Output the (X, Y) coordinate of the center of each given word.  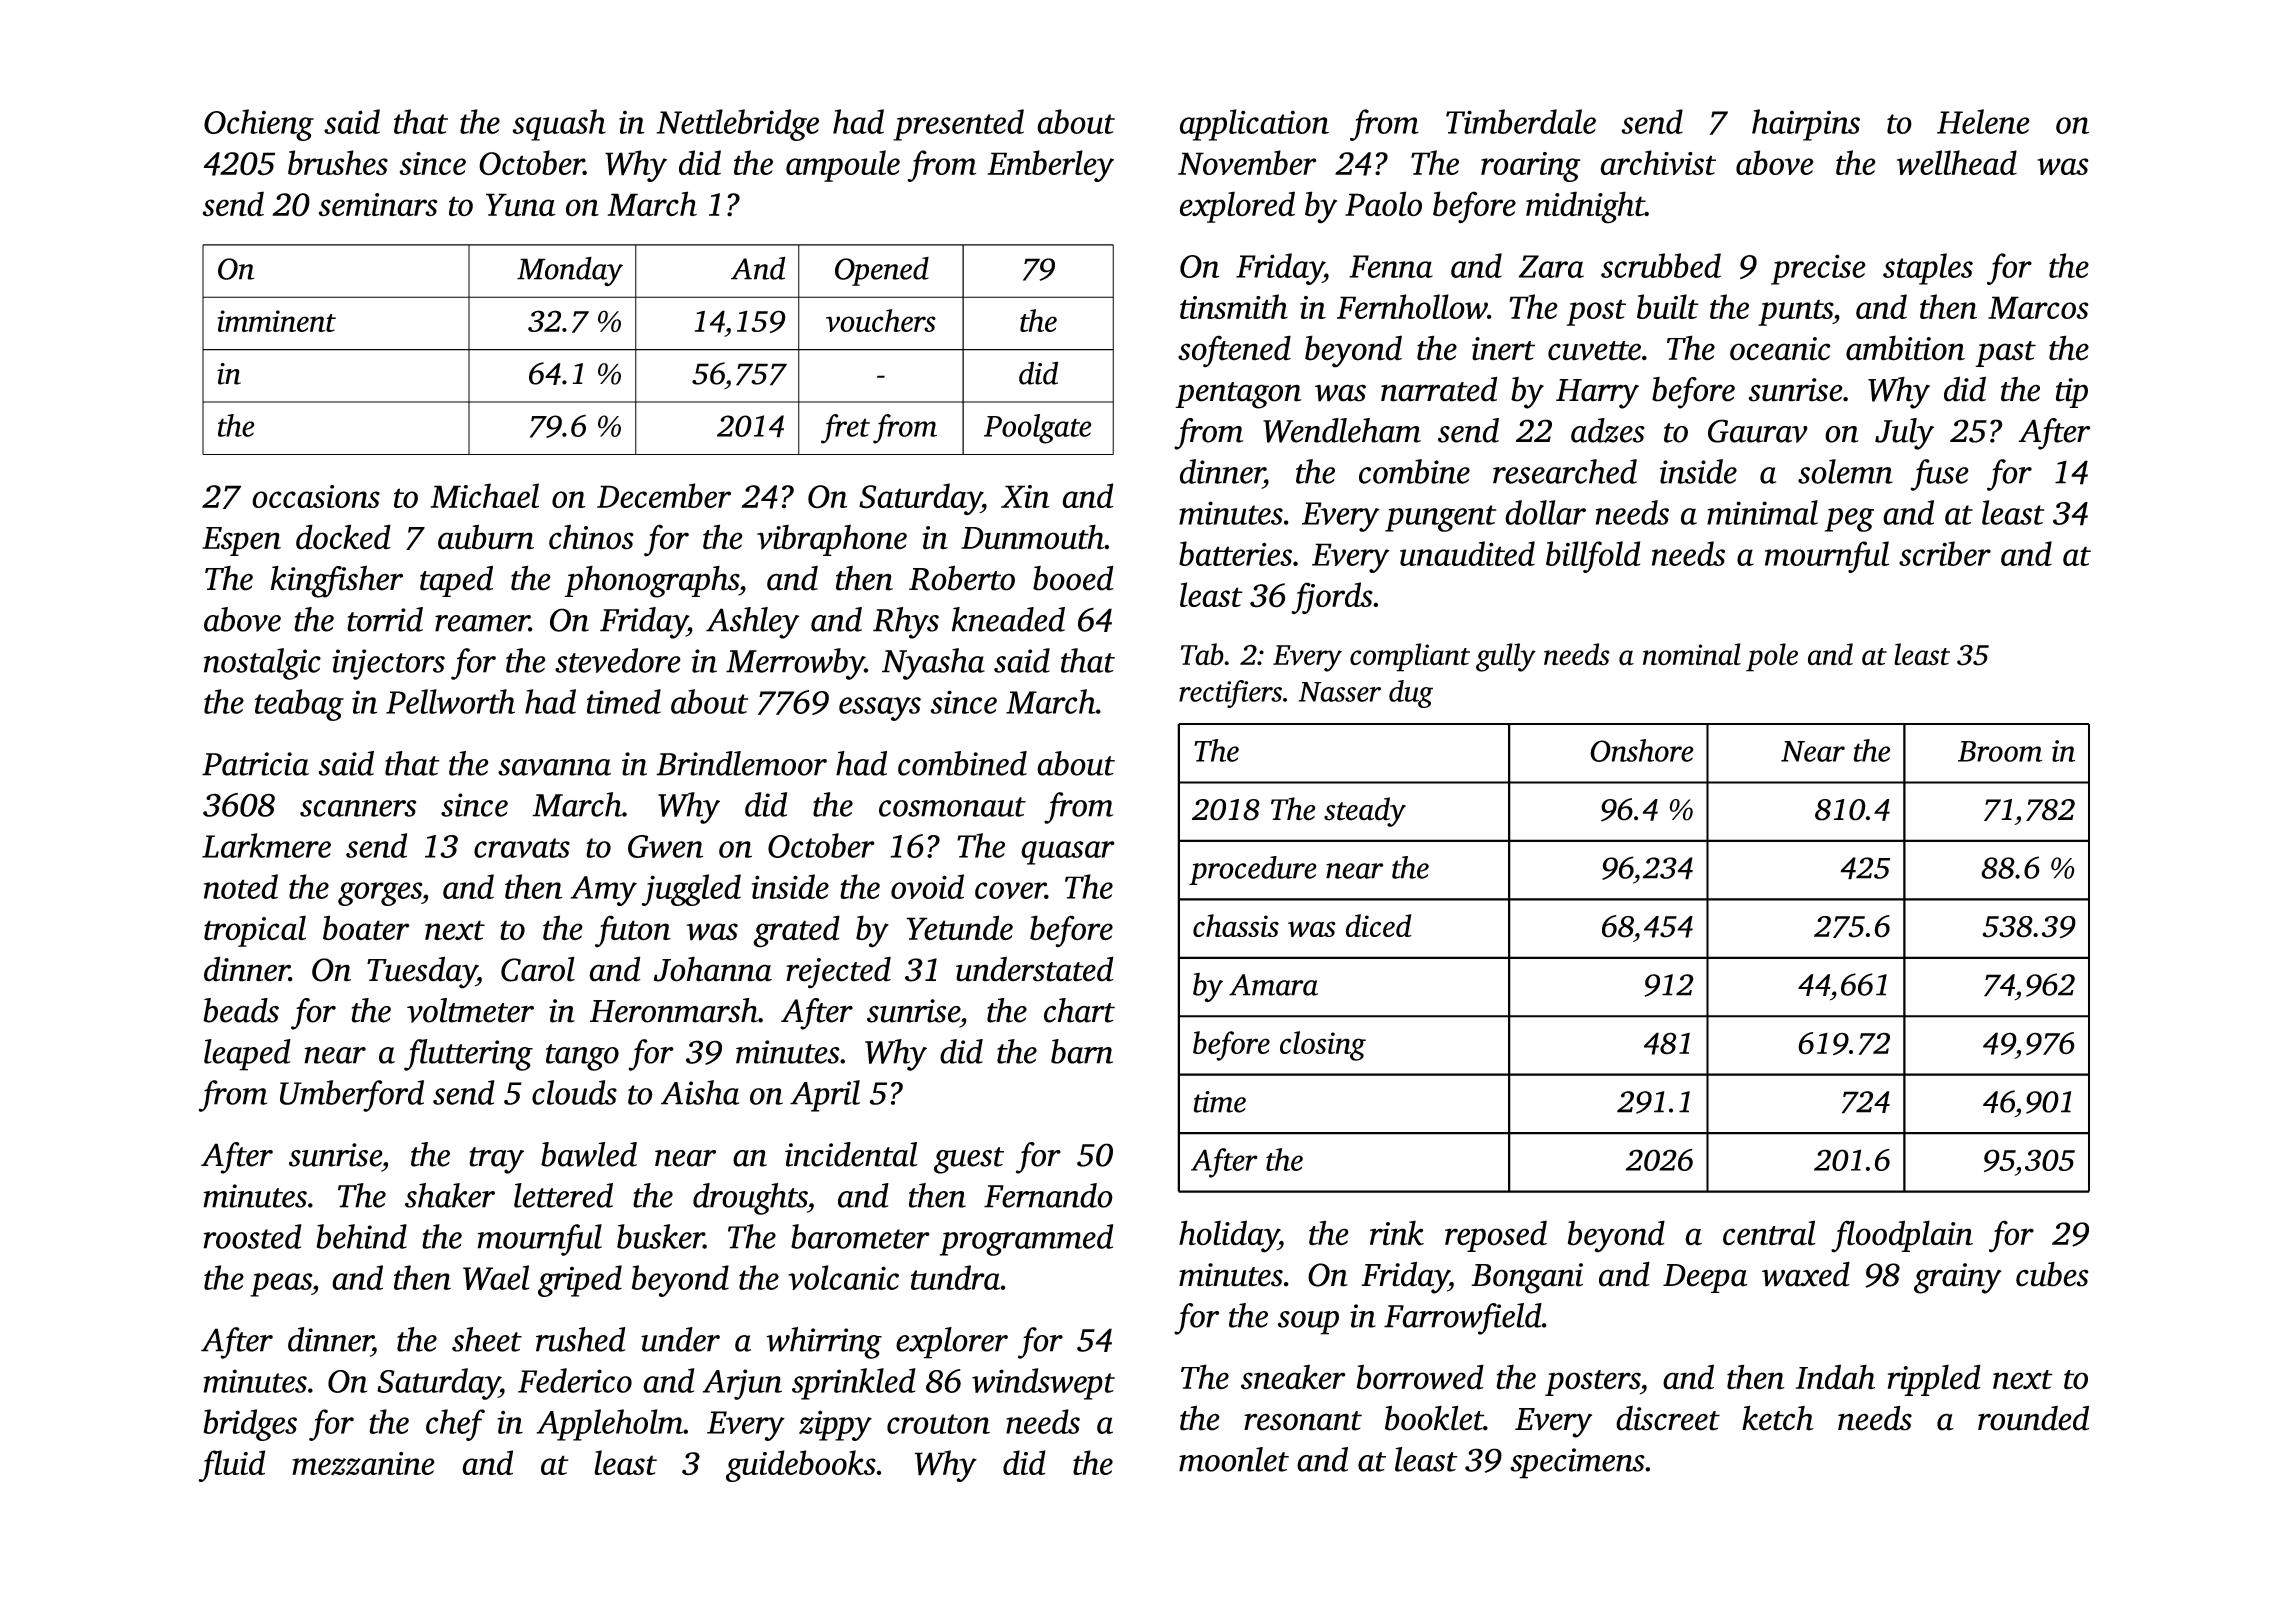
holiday (1229, 1236)
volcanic (843, 1277)
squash (559, 125)
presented (958, 125)
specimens (1577, 1463)
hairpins (1806, 125)
